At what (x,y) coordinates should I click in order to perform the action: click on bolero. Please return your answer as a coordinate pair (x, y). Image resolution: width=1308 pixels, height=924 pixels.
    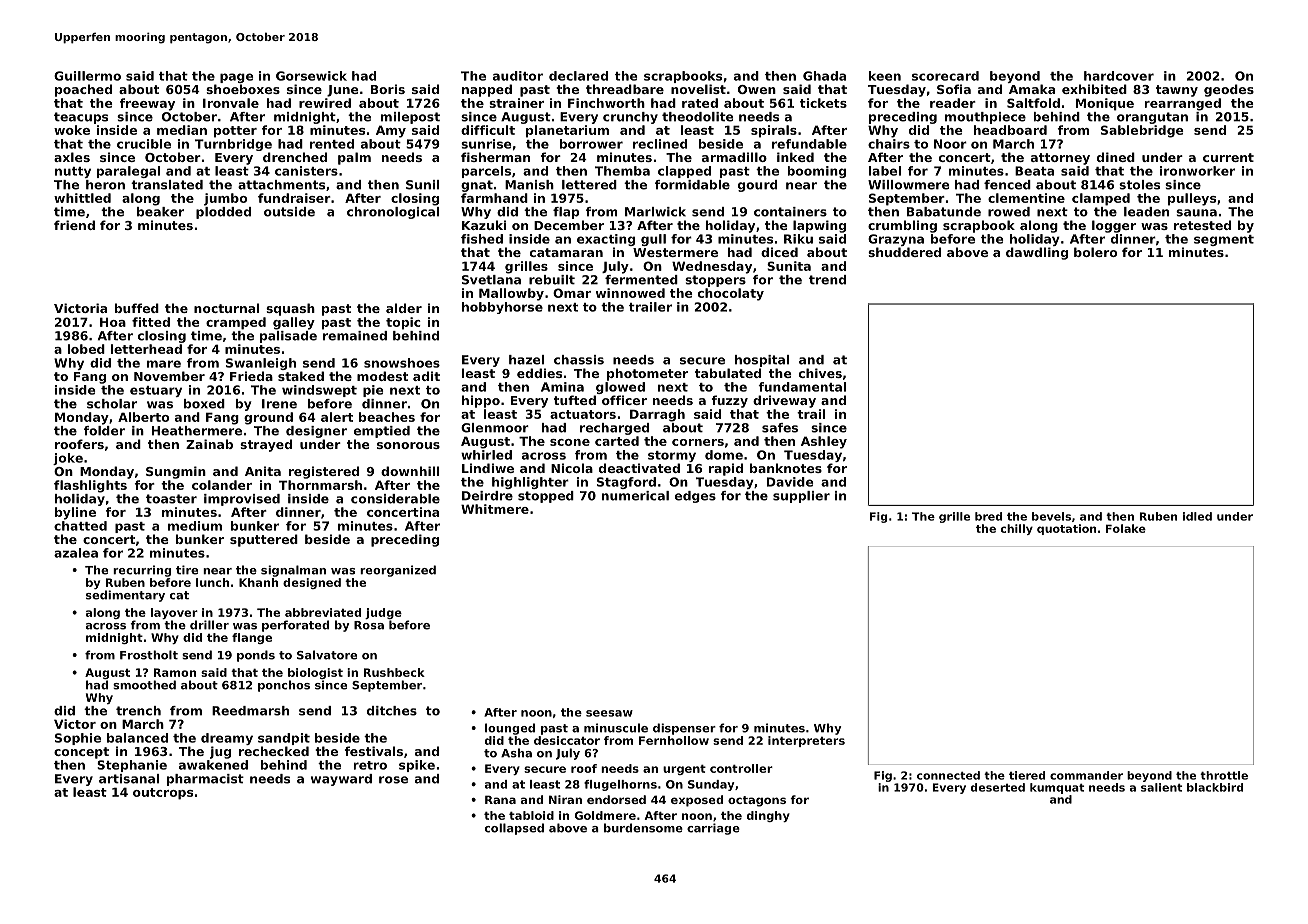
    Looking at the image, I should click on (1095, 252).
